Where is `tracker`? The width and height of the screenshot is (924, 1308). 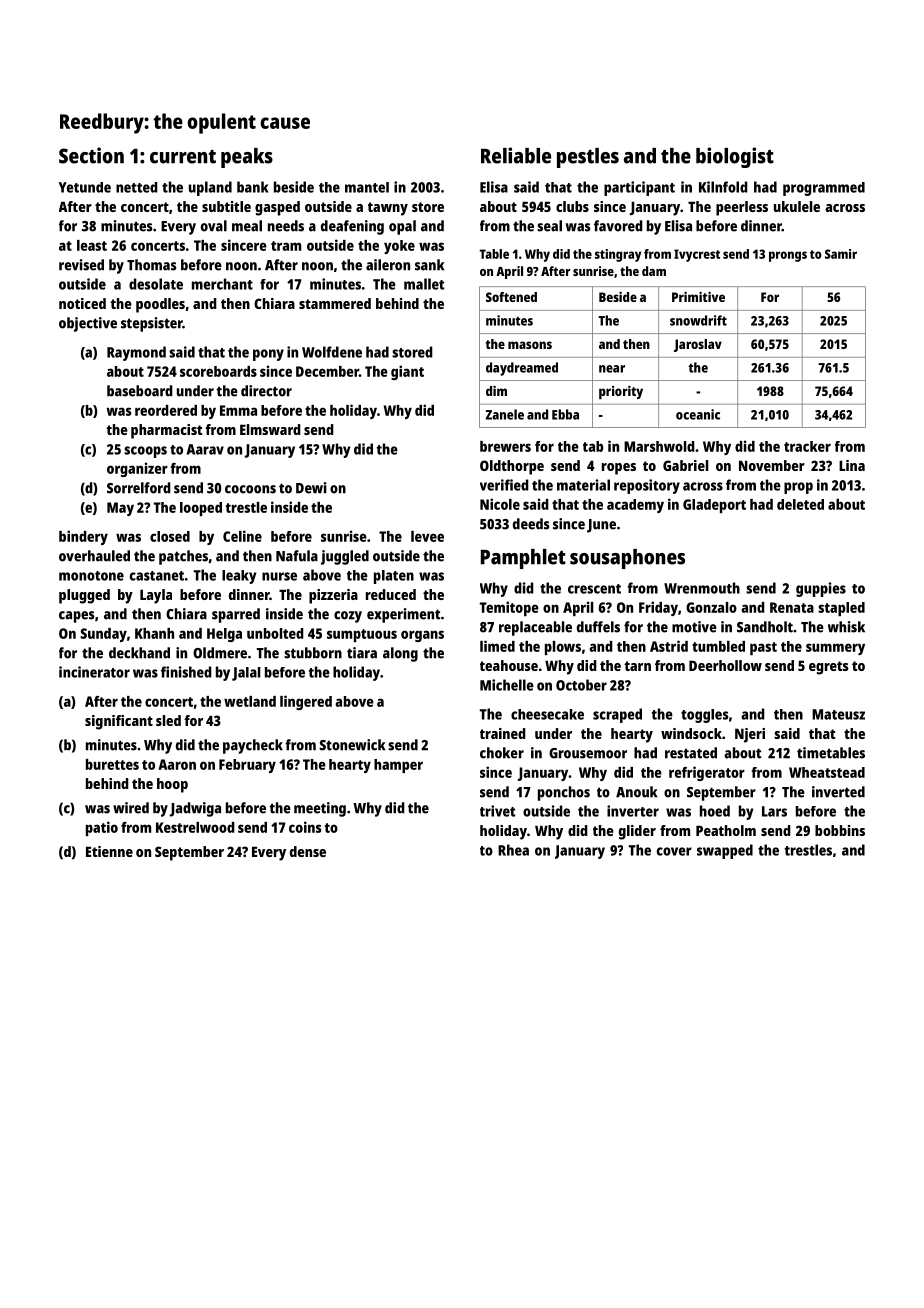
tracker is located at coordinates (807, 446).
